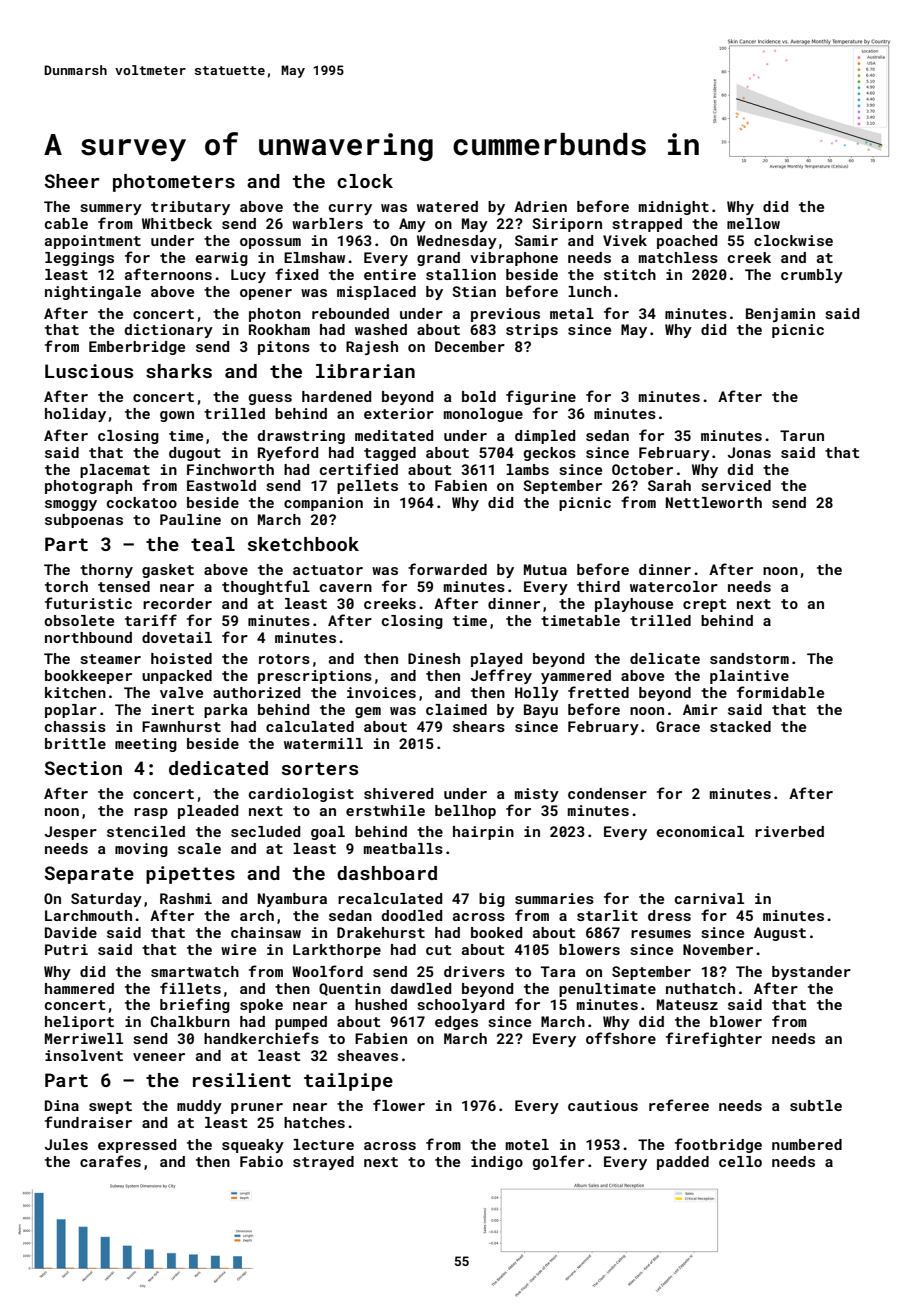  I want to click on numbered, so click(807, 1144).
